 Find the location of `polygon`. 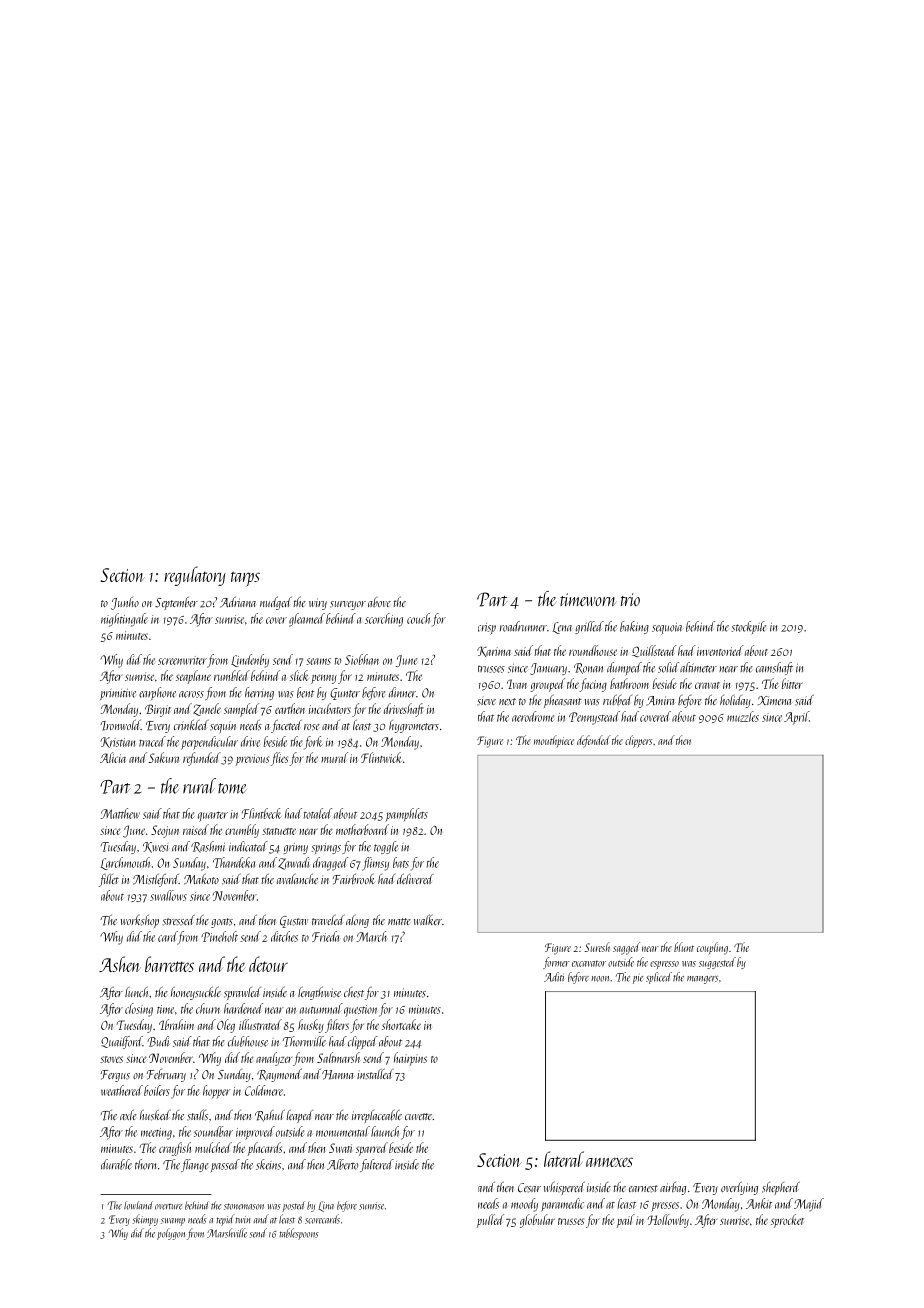

polygon is located at coordinates (171, 1234).
